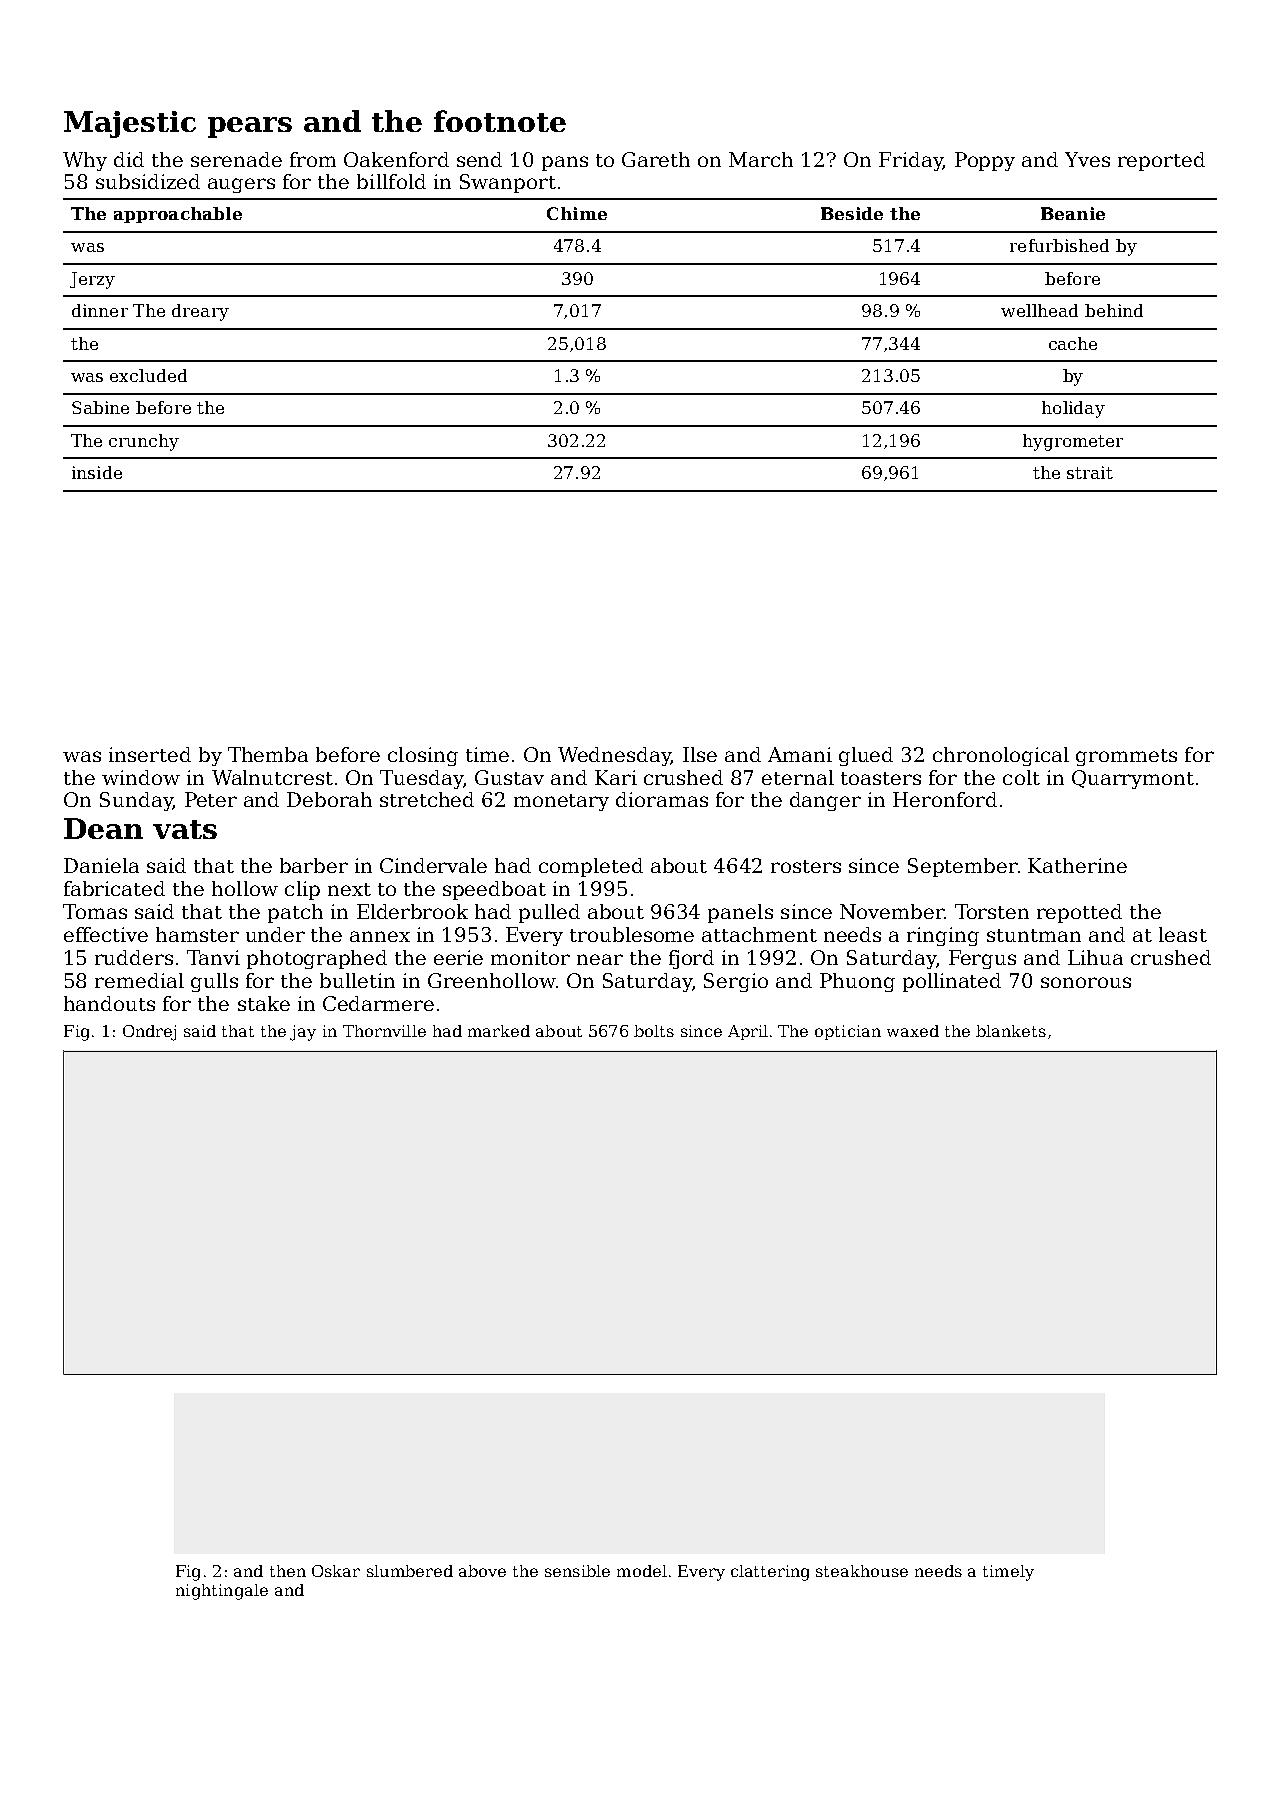 This screenshot has width=1280, height=1811. Describe the element at coordinates (336, 1571) in the screenshot. I see `Oskar` at that location.
